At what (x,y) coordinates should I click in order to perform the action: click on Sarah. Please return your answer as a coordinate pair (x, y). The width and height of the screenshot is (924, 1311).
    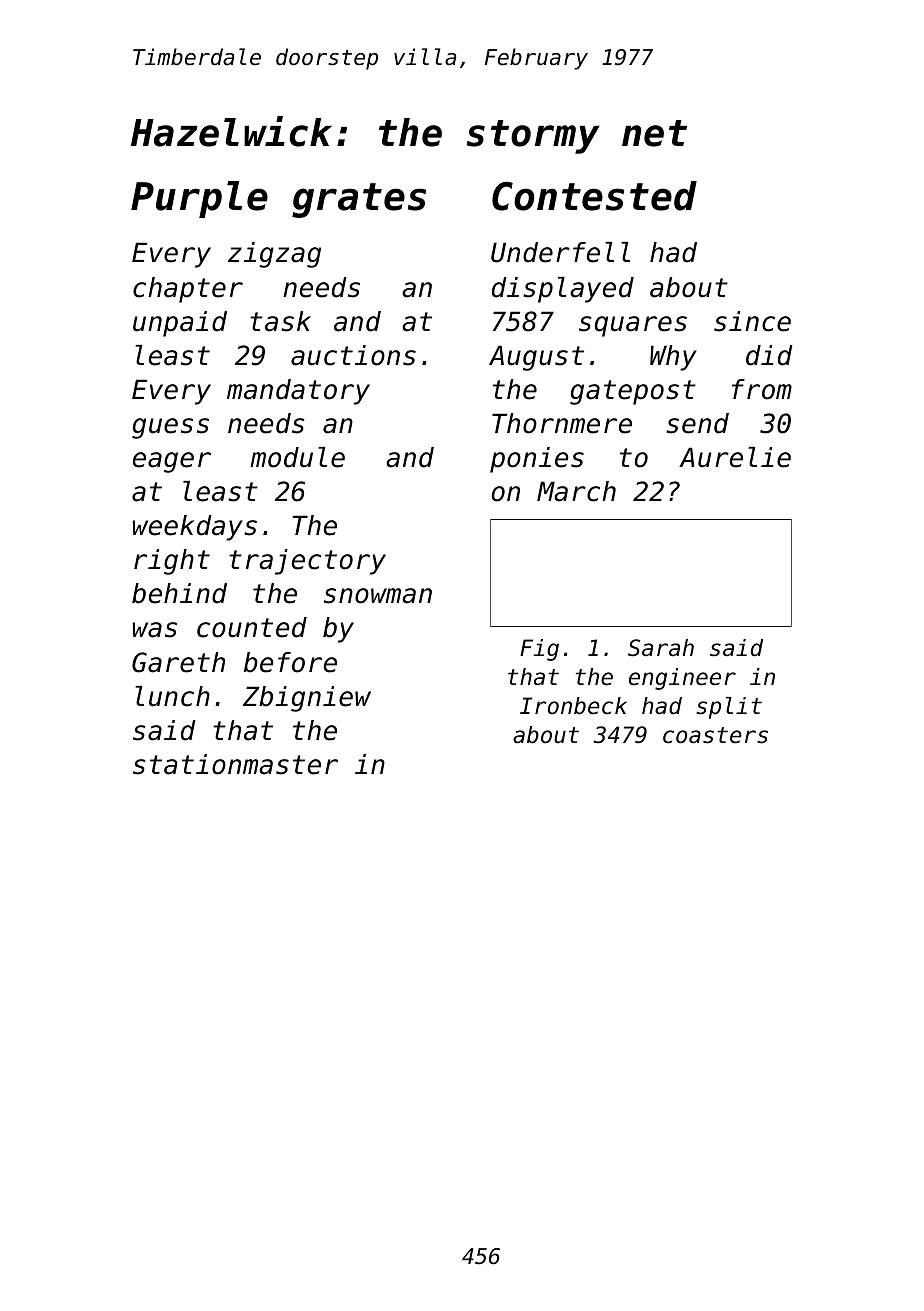
    Looking at the image, I should click on (661, 648).
